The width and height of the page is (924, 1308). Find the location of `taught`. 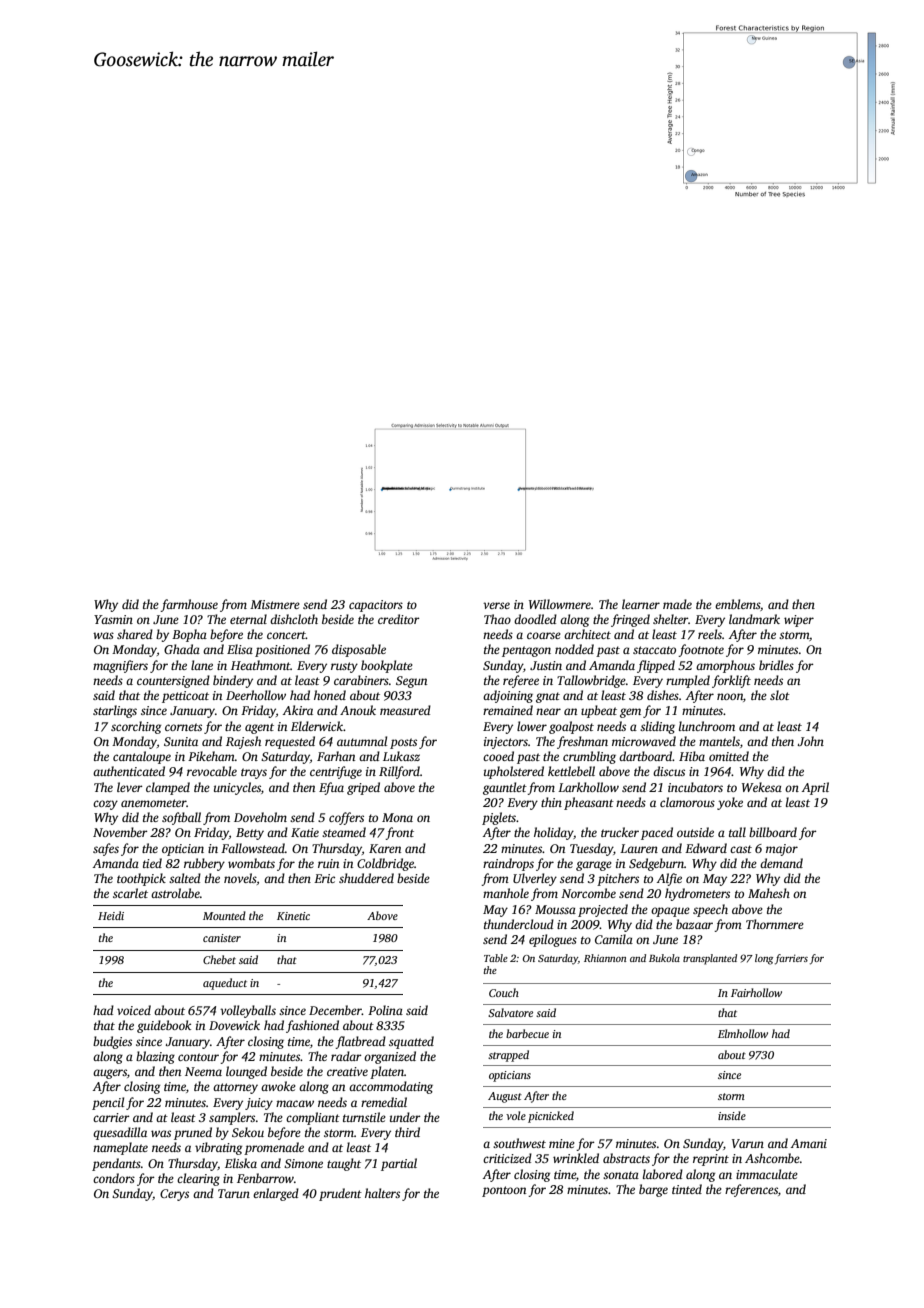

taught is located at coordinates (344, 1164).
